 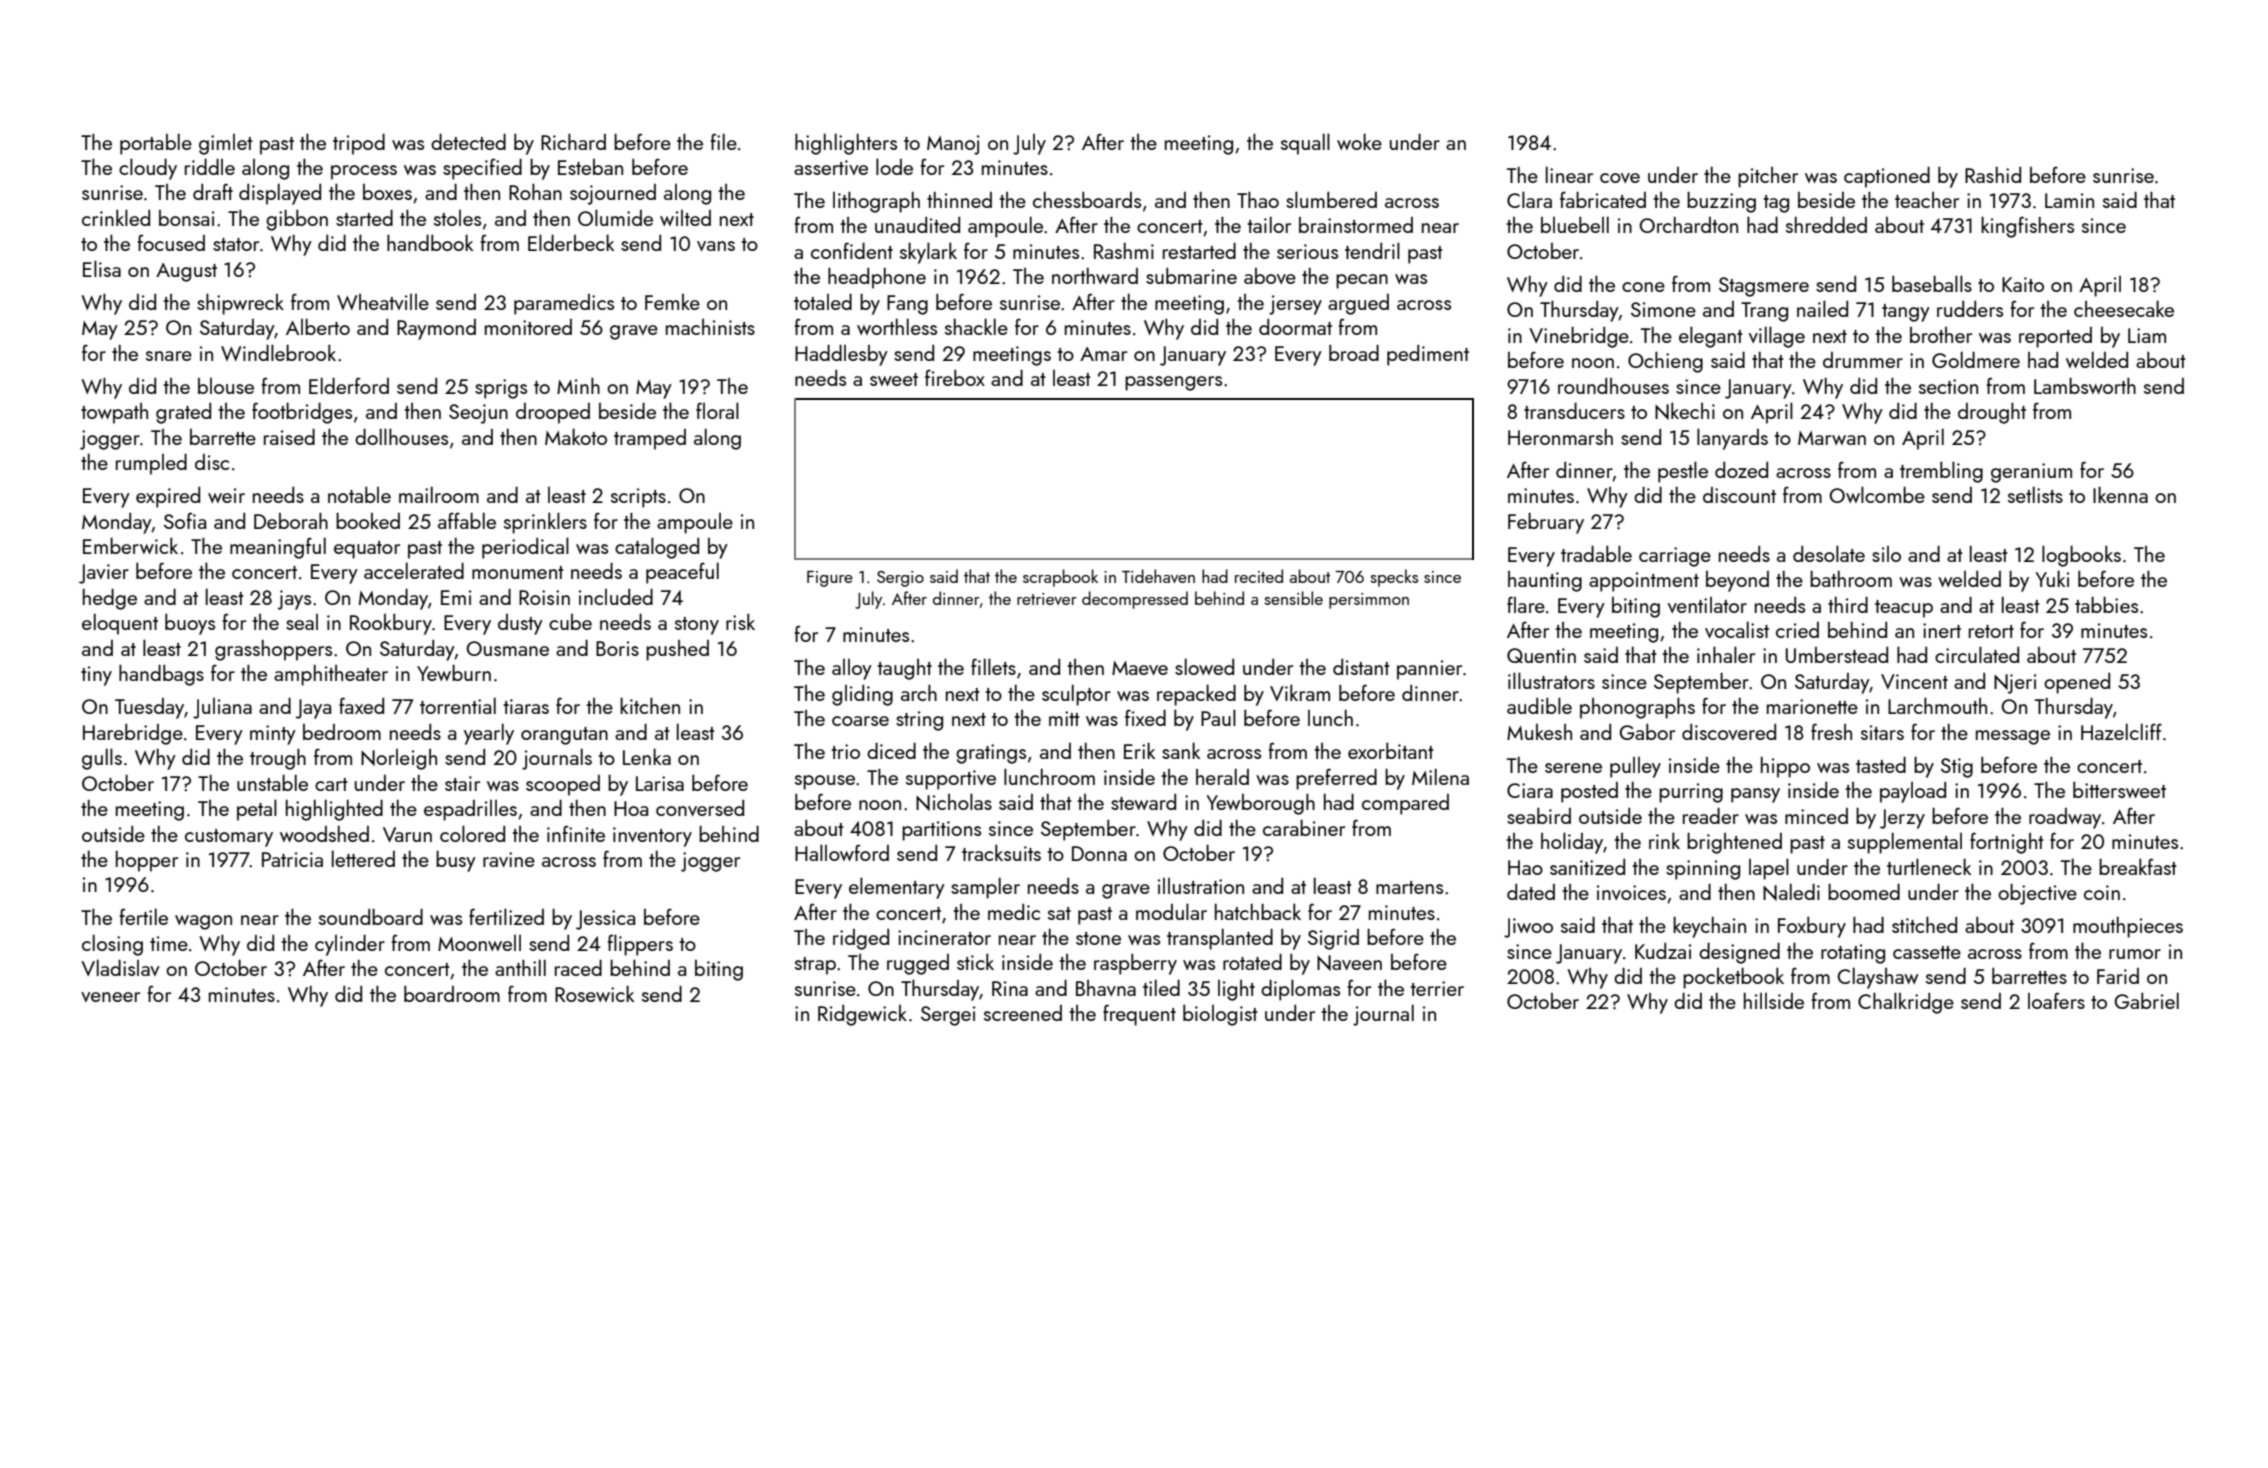 I want to click on Simone, so click(x=1663, y=309).
